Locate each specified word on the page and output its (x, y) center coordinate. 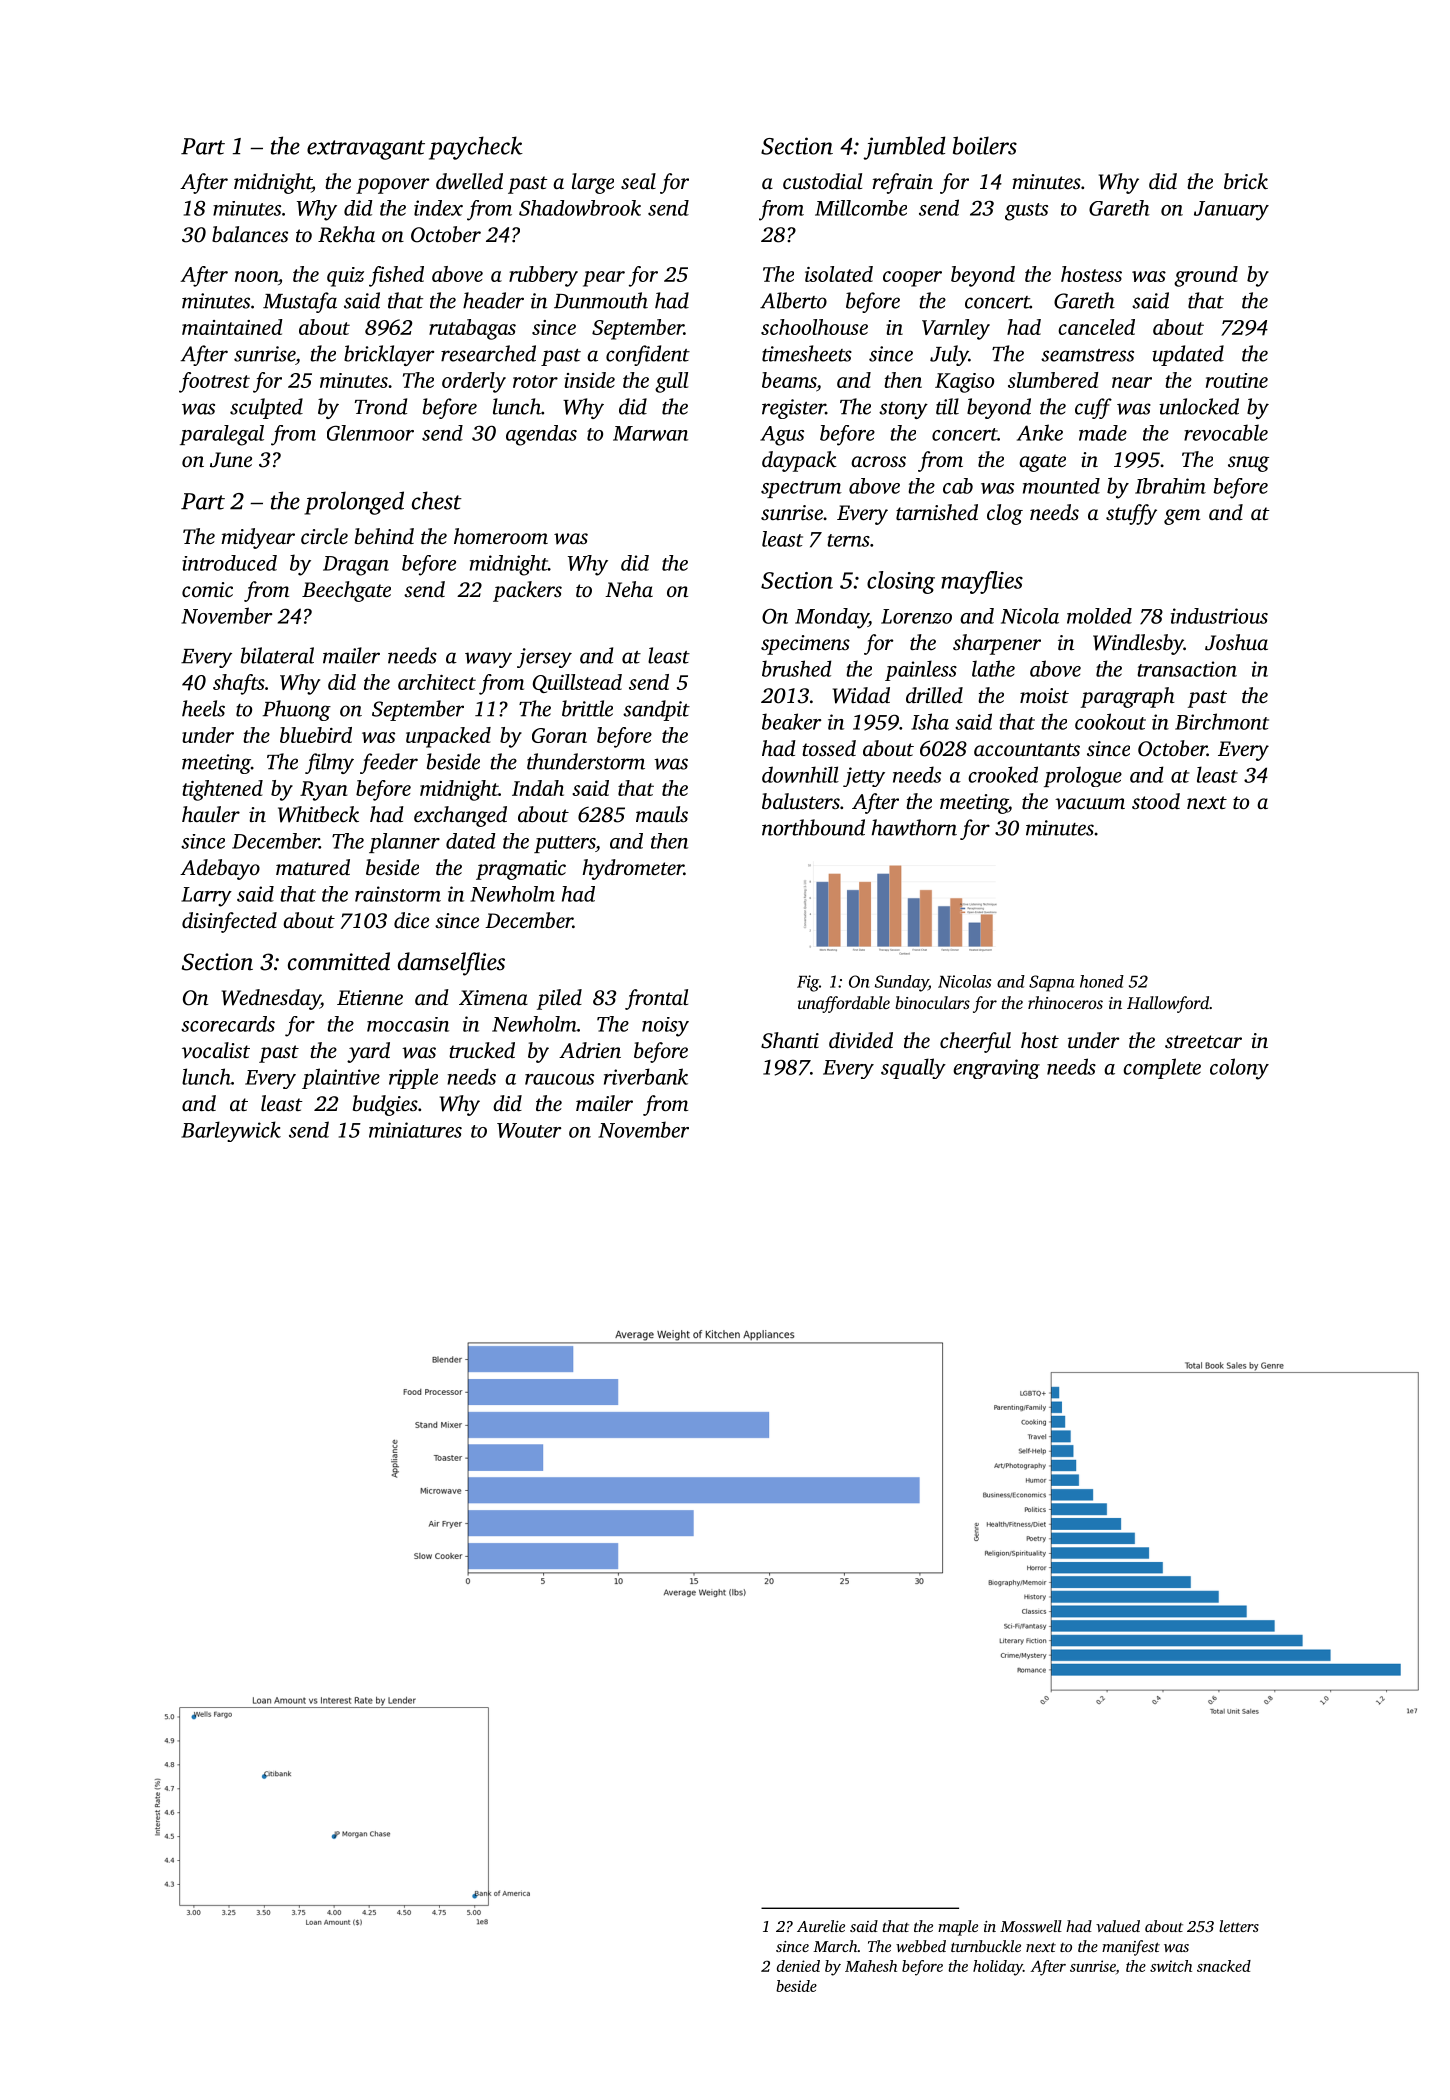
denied (798, 1966)
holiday (998, 1968)
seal (638, 181)
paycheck (476, 148)
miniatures (415, 1130)
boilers (985, 145)
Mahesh (871, 1966)
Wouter (529, 1130)
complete (1162, 1068)
